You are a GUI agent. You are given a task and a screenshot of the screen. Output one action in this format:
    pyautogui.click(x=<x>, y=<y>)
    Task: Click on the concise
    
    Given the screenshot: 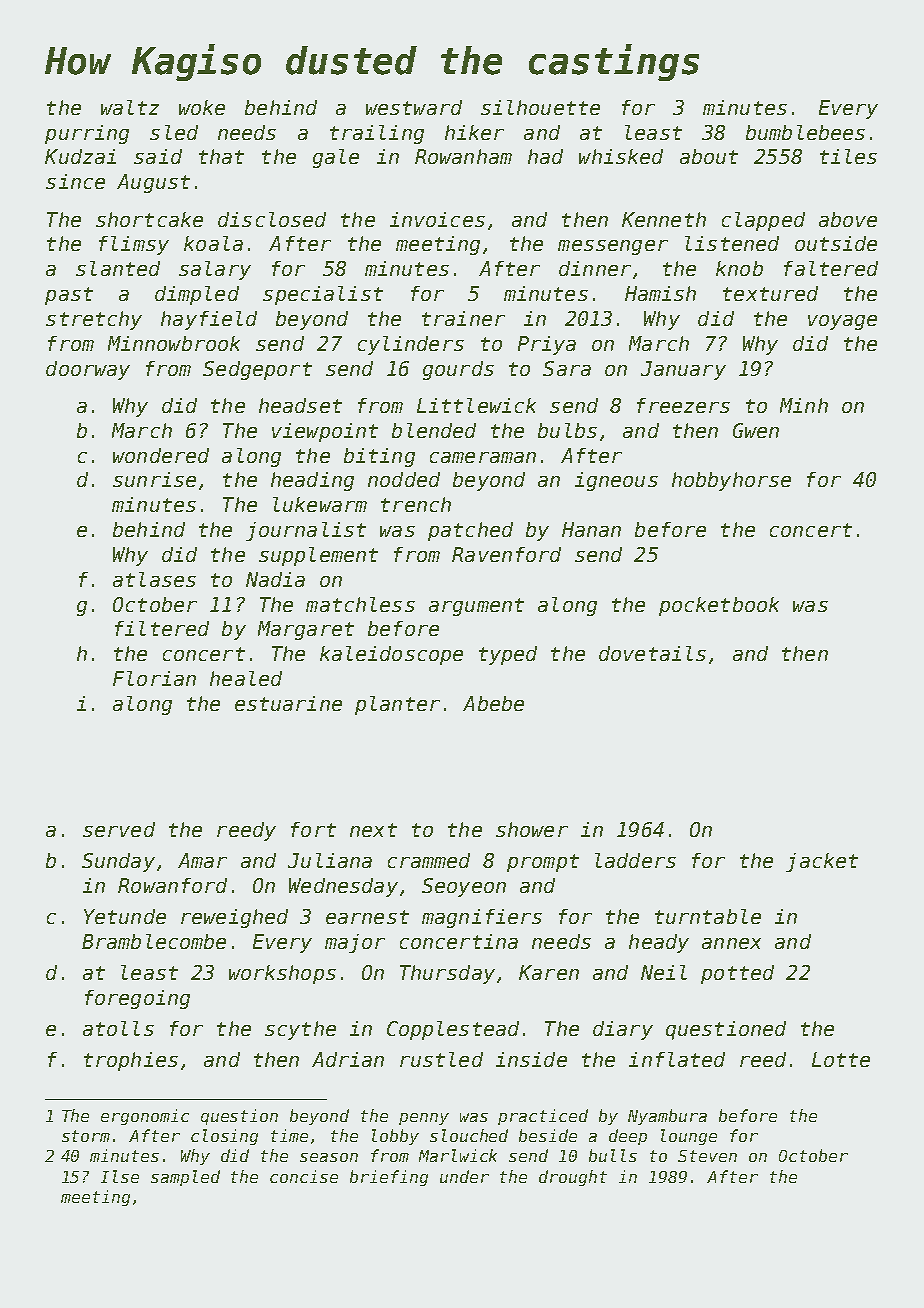 What is the action you would take?
    pyautogui.click(x=304, y=1176)
